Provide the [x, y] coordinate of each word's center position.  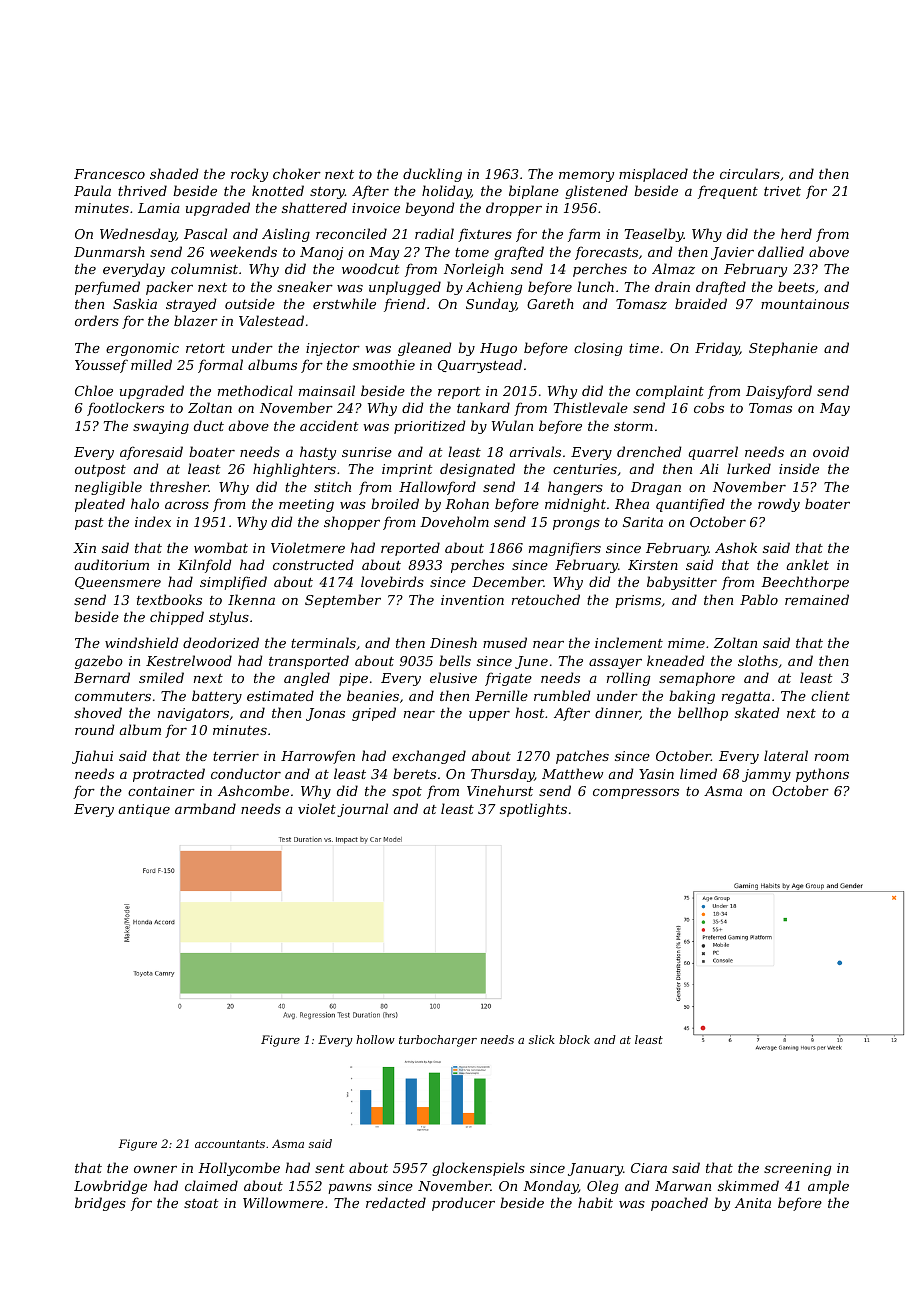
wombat [221, 547]
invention [472, 600]
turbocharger [438, 1041]
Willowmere [283, 1202]
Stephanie [783, 349]
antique [144, 810]
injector [333, 349]
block [574, 1039]
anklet [808, 564]
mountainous [805, 304]
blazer [196, 321]
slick [542, 1039]
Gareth [550, 303]
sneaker [305, 286]
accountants [230, 1144]
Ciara [649, 1168]
